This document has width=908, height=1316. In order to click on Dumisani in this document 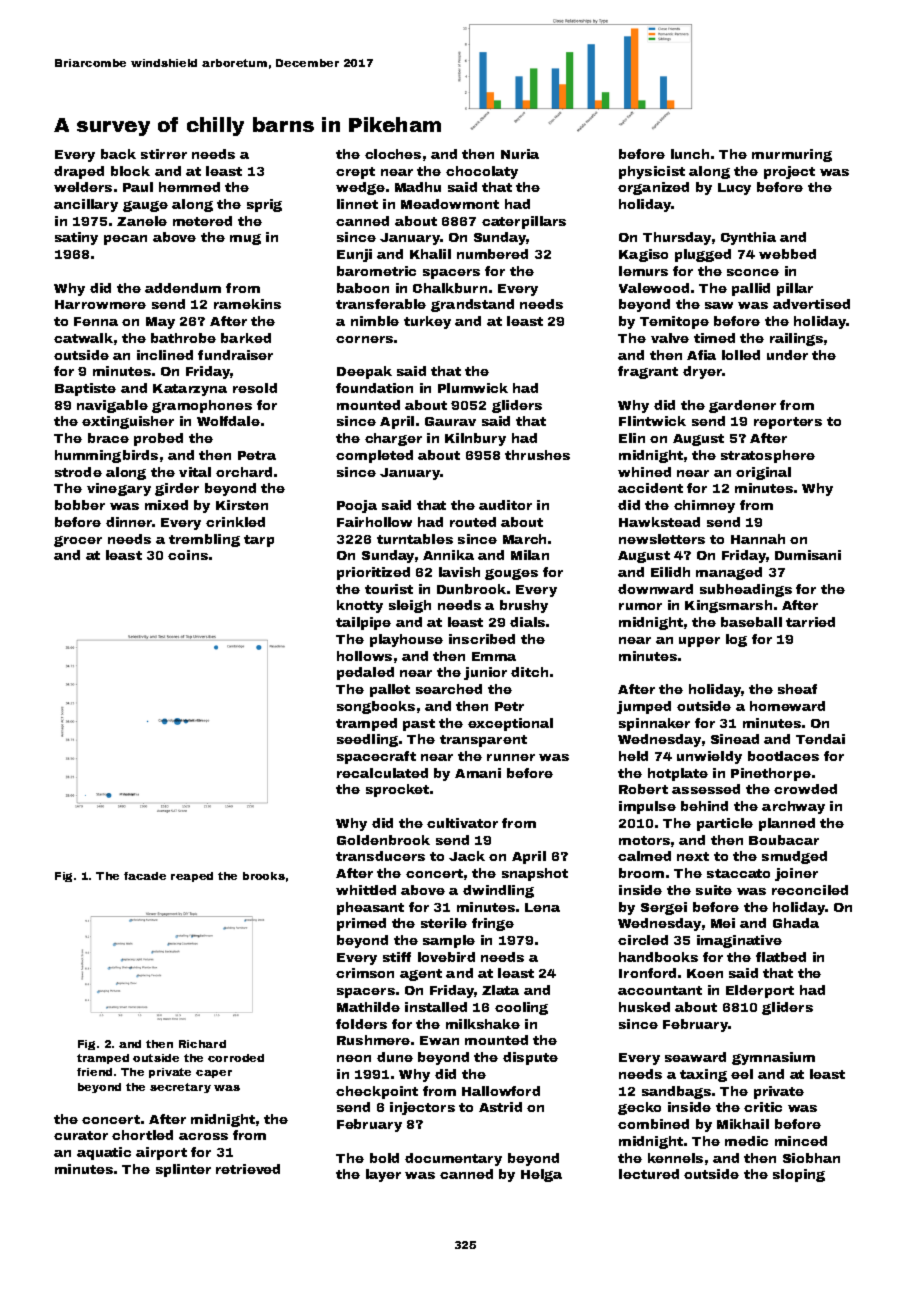, I will do `click(808, 555)`.
